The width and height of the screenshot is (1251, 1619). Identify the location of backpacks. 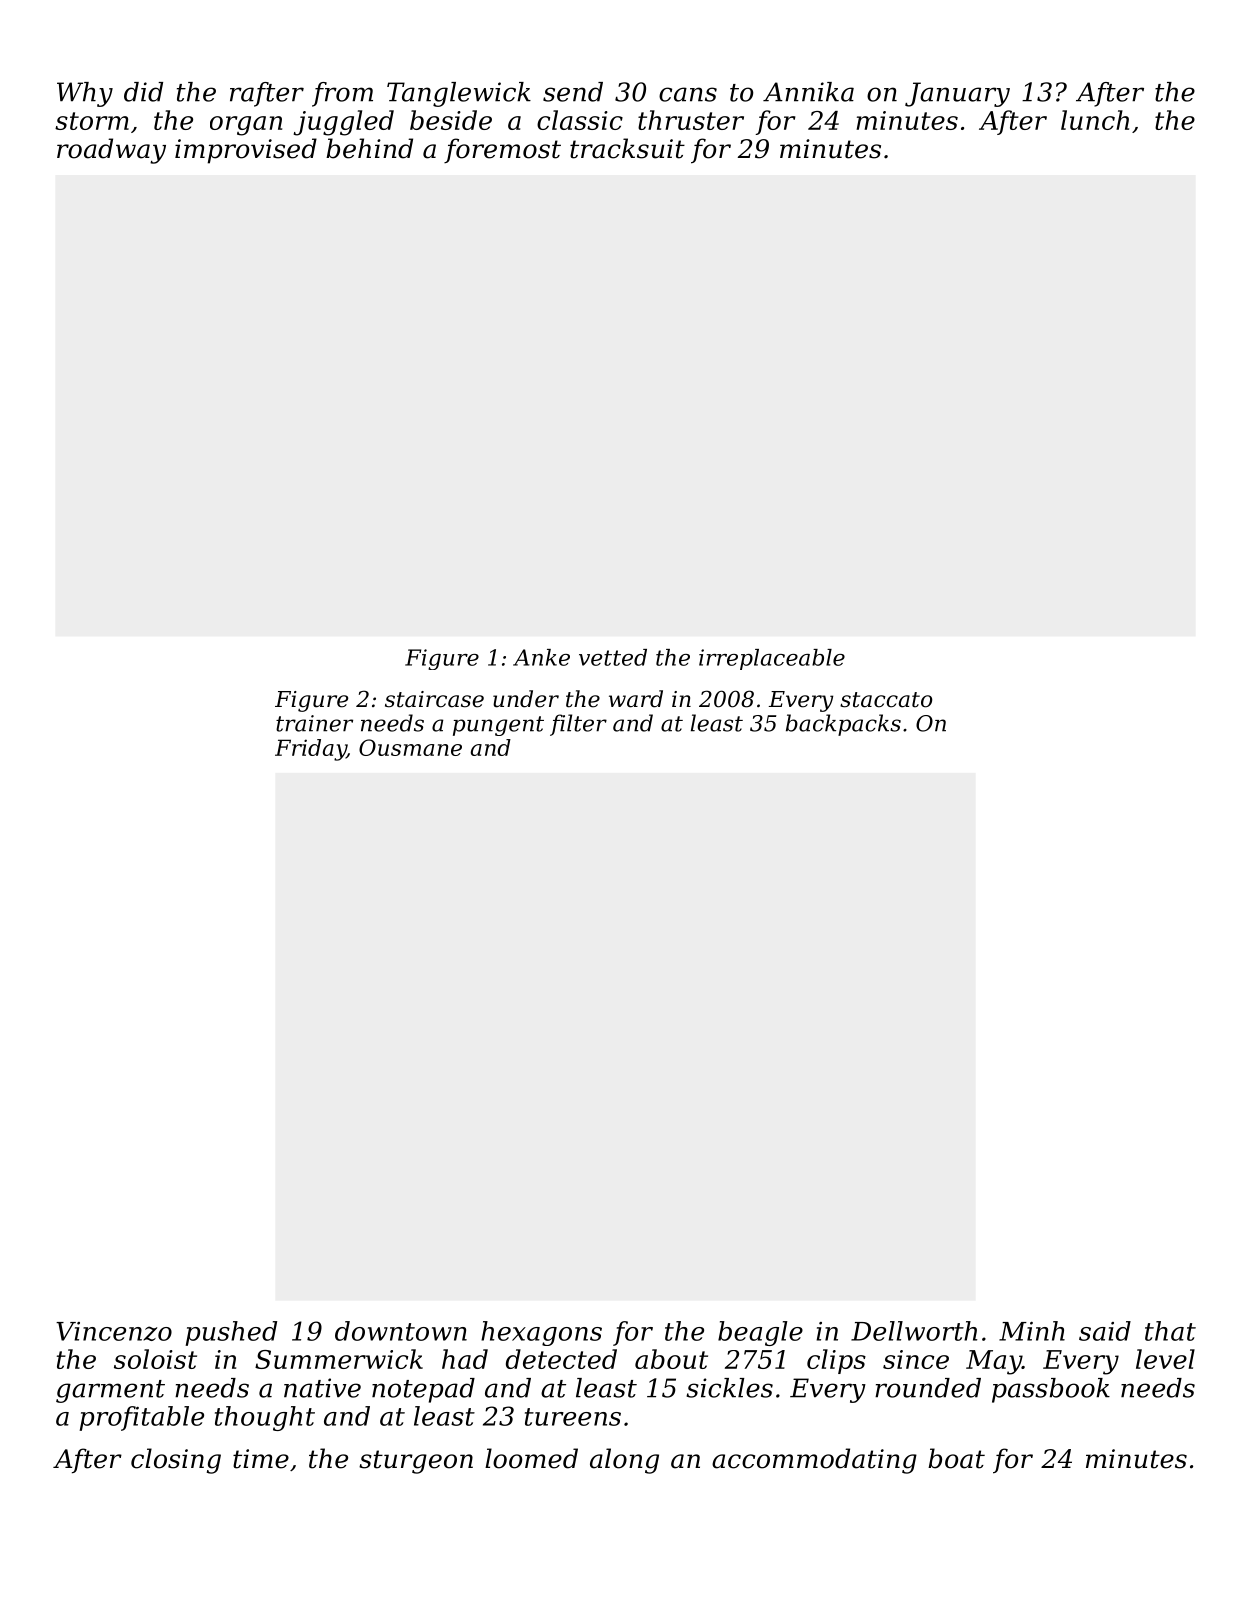
(843, 725).
